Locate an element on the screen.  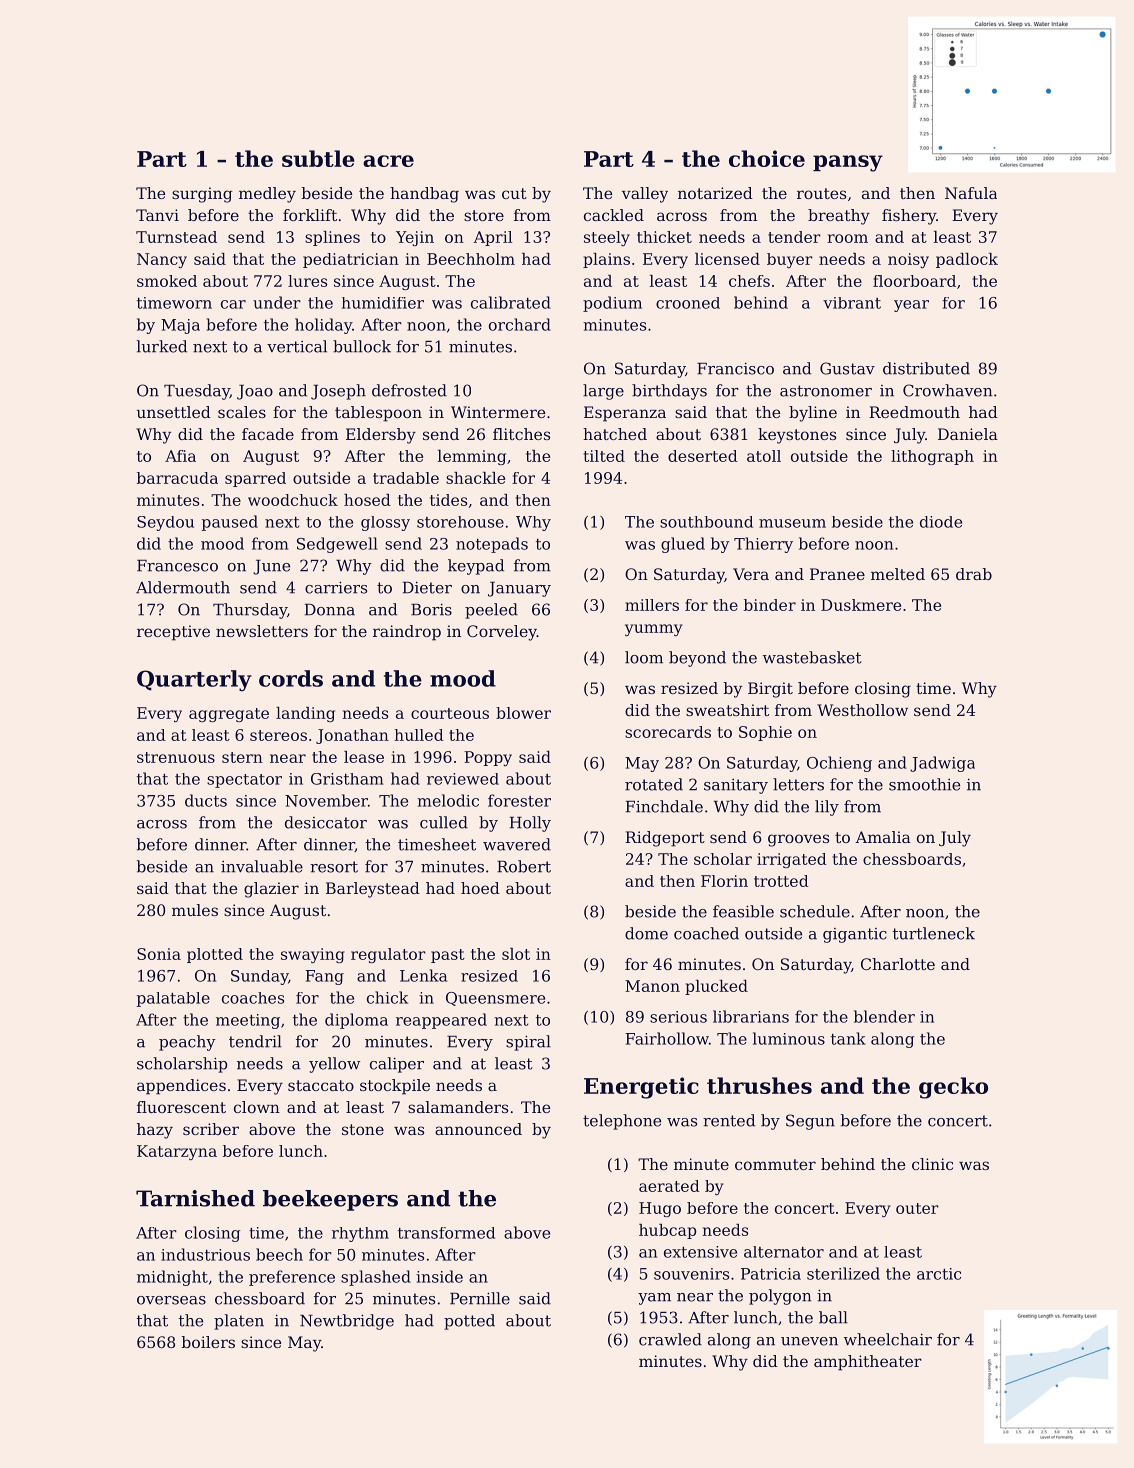
room is located at coordinates (847, 238).
